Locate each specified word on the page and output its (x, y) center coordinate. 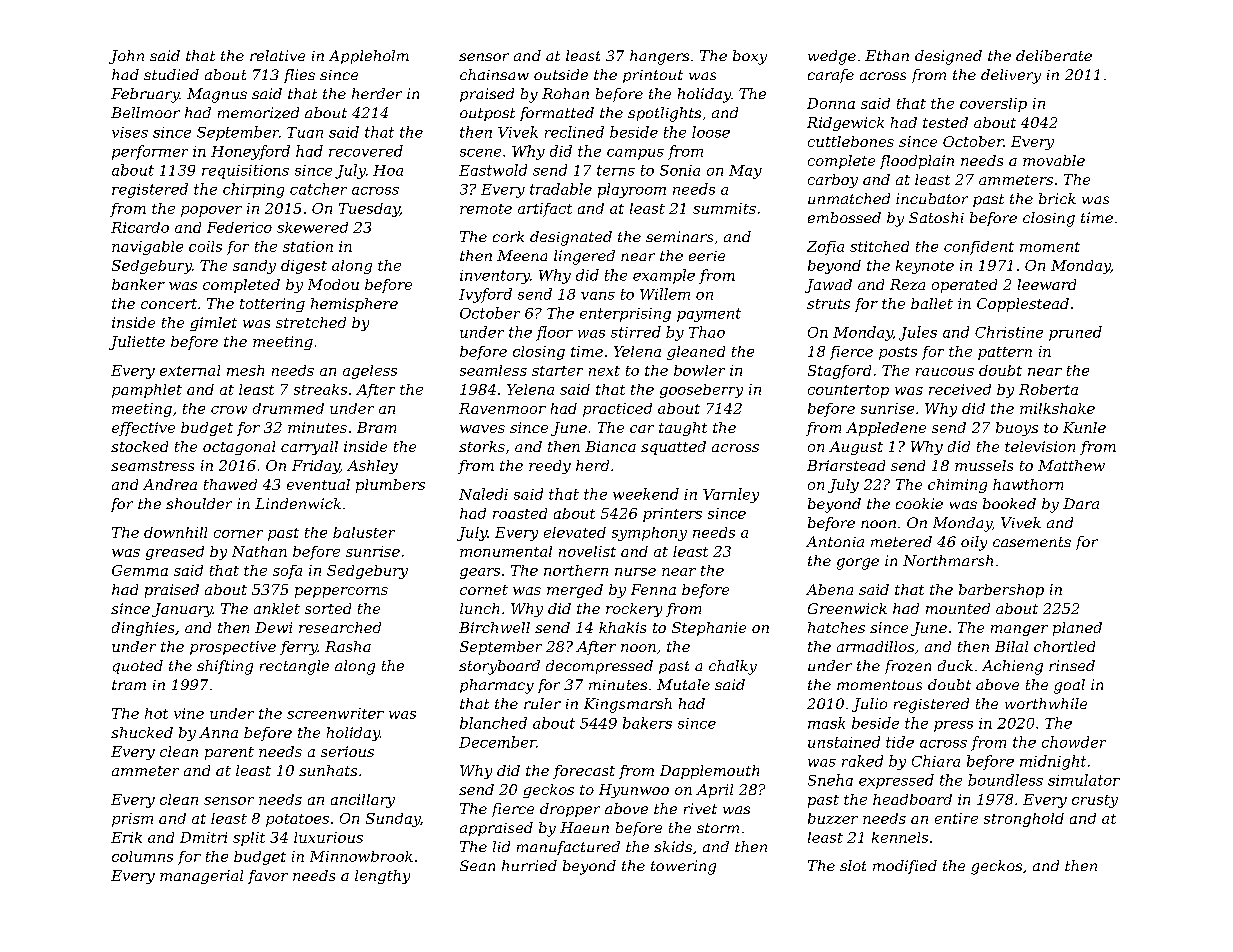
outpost (487, 114)
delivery (1011, 76)
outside (561, 74)
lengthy (382, 877)
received (960, 389)
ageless (370, 372)
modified (905, 867)
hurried (529, 865)
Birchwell (494, 627)
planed (1077, 629)
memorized (258, 113)
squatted (673, 448)
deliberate (1054, 55)
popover (211, 211)
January (182, 610)
